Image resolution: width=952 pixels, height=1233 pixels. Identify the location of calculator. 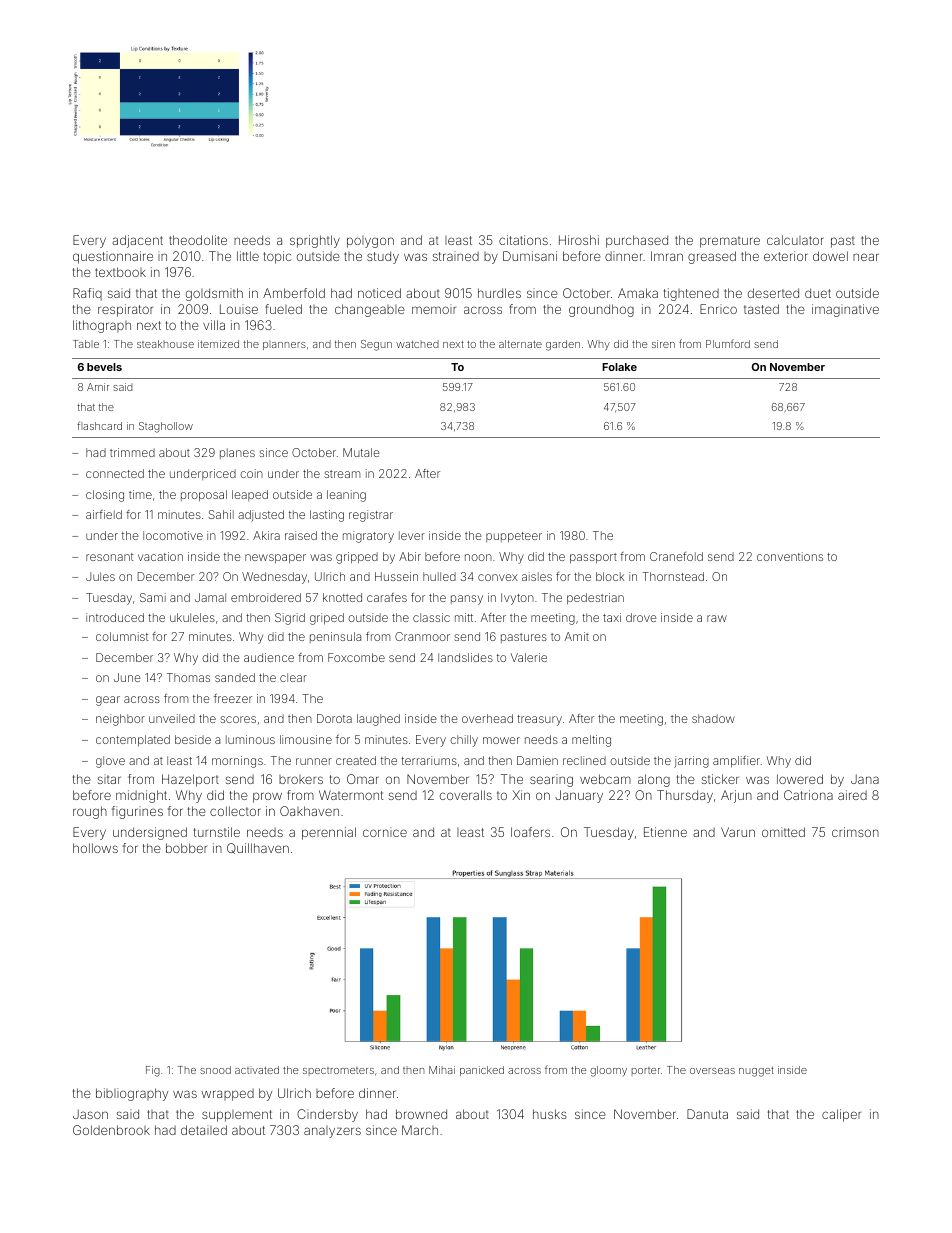
(795, 240).
